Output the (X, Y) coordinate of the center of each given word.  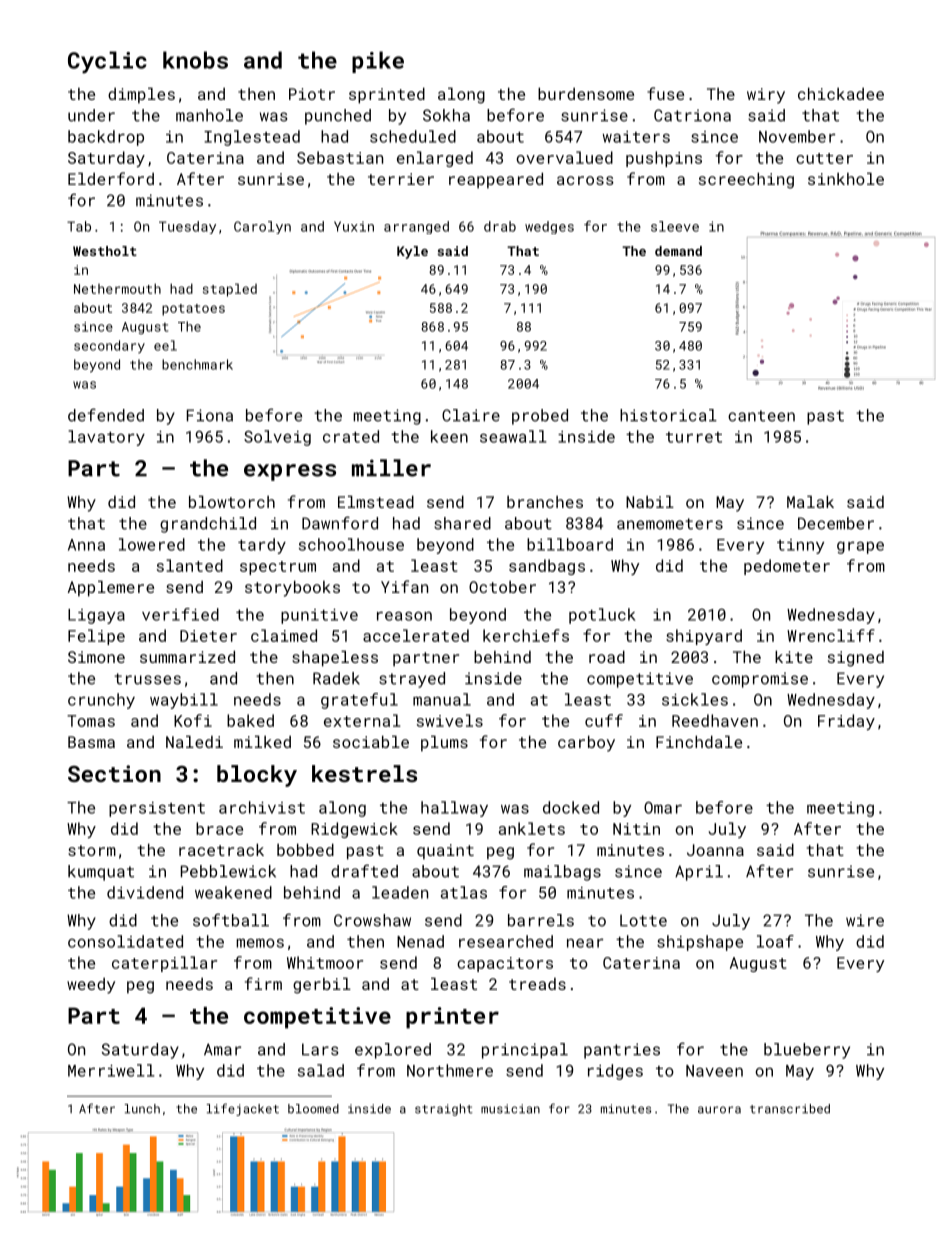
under (91, 115)
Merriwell (111, 1070)
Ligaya (96, 616)
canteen (761, 416)
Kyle (412, 252)
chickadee (841, 93)
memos (260, 943)
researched (506, 941)
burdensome (586, 93)
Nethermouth (117, 288)
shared (462, 523)
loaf (775, 941)
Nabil (650, 501)
